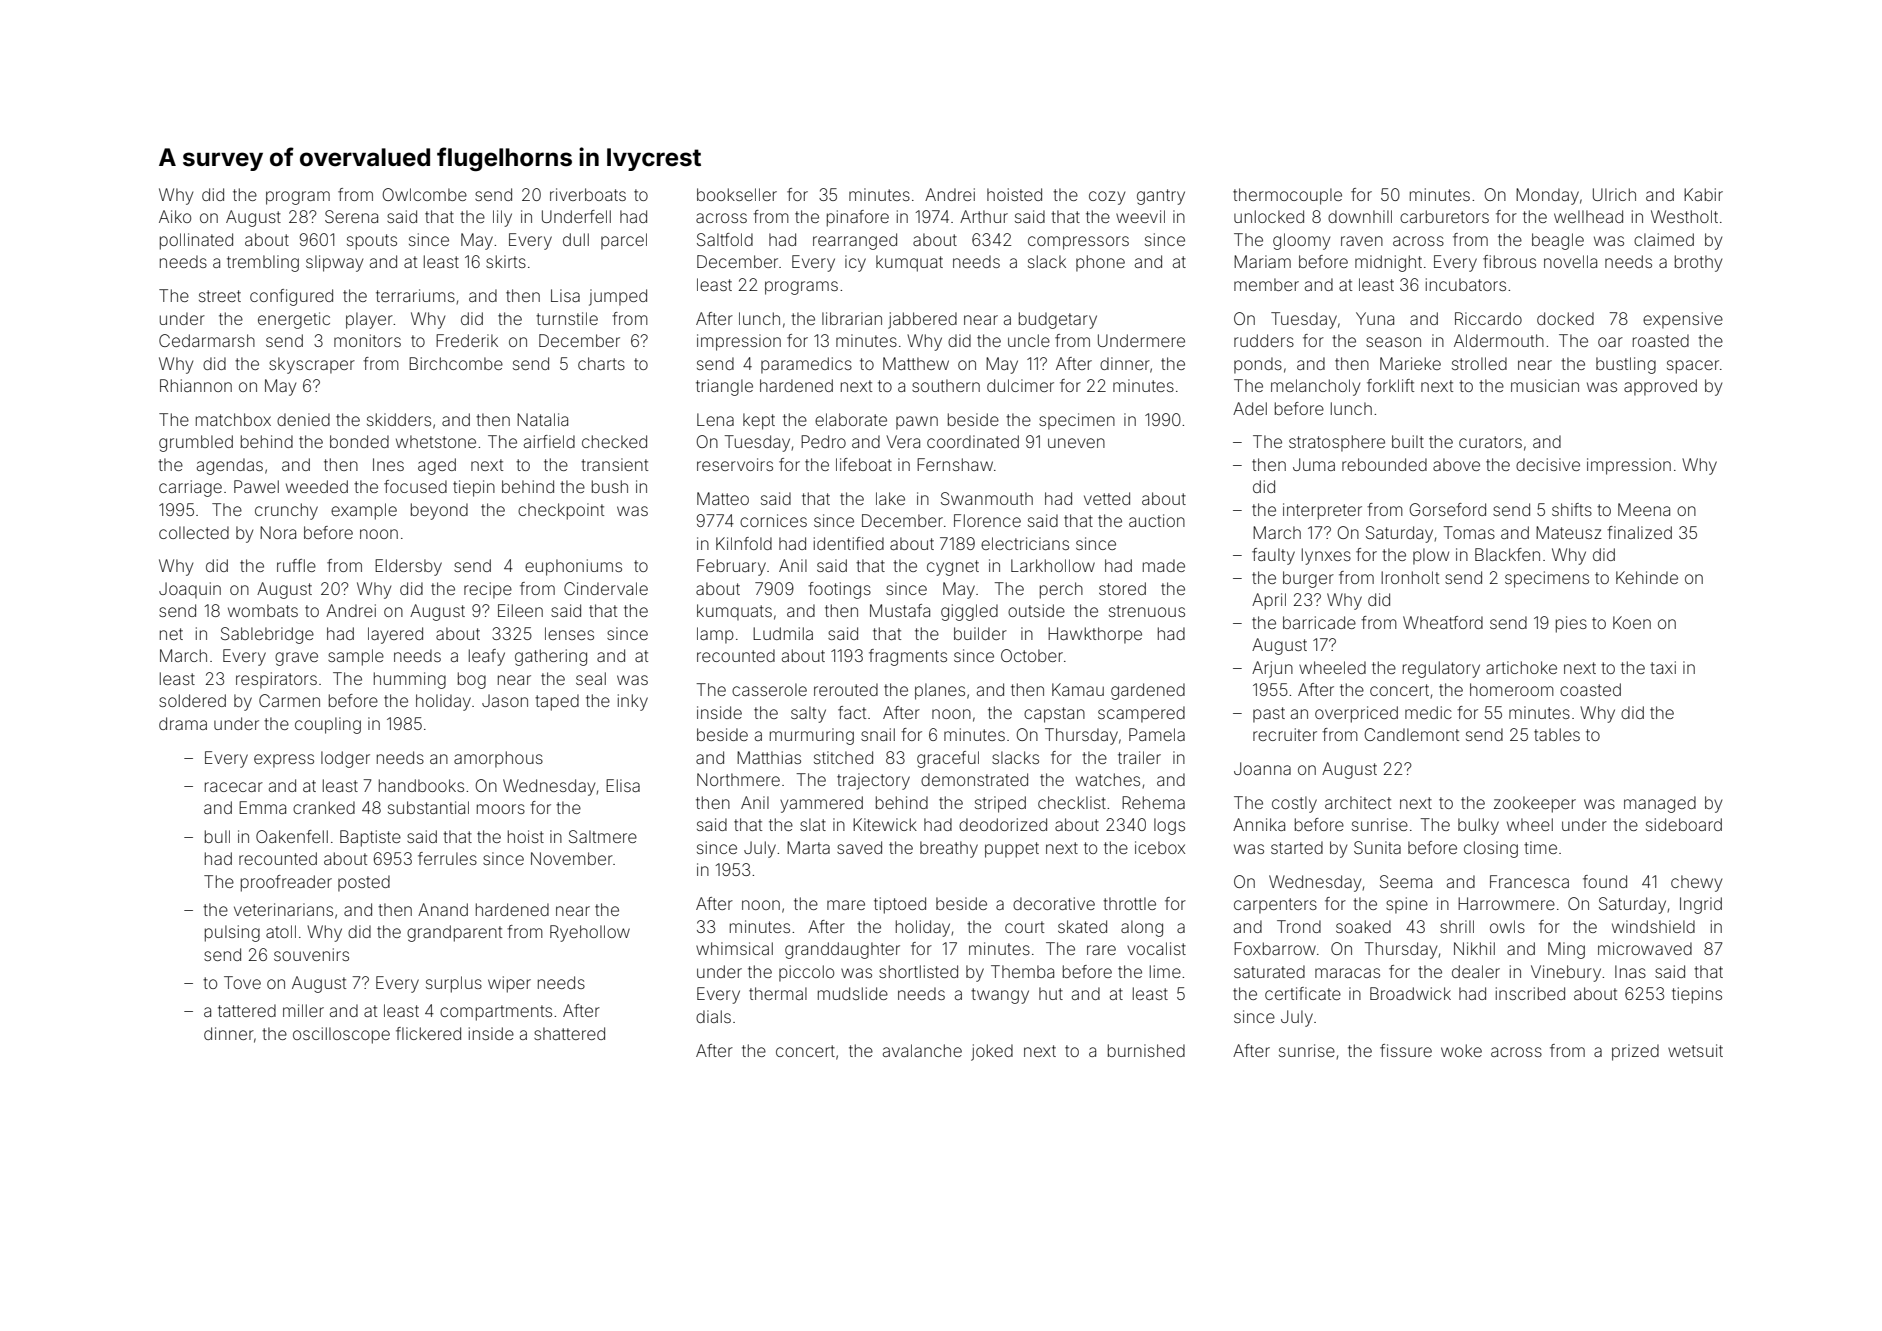 The width and height of the screenshot is (1882, 1331). I want to click on striped, so click(1000, 804).
